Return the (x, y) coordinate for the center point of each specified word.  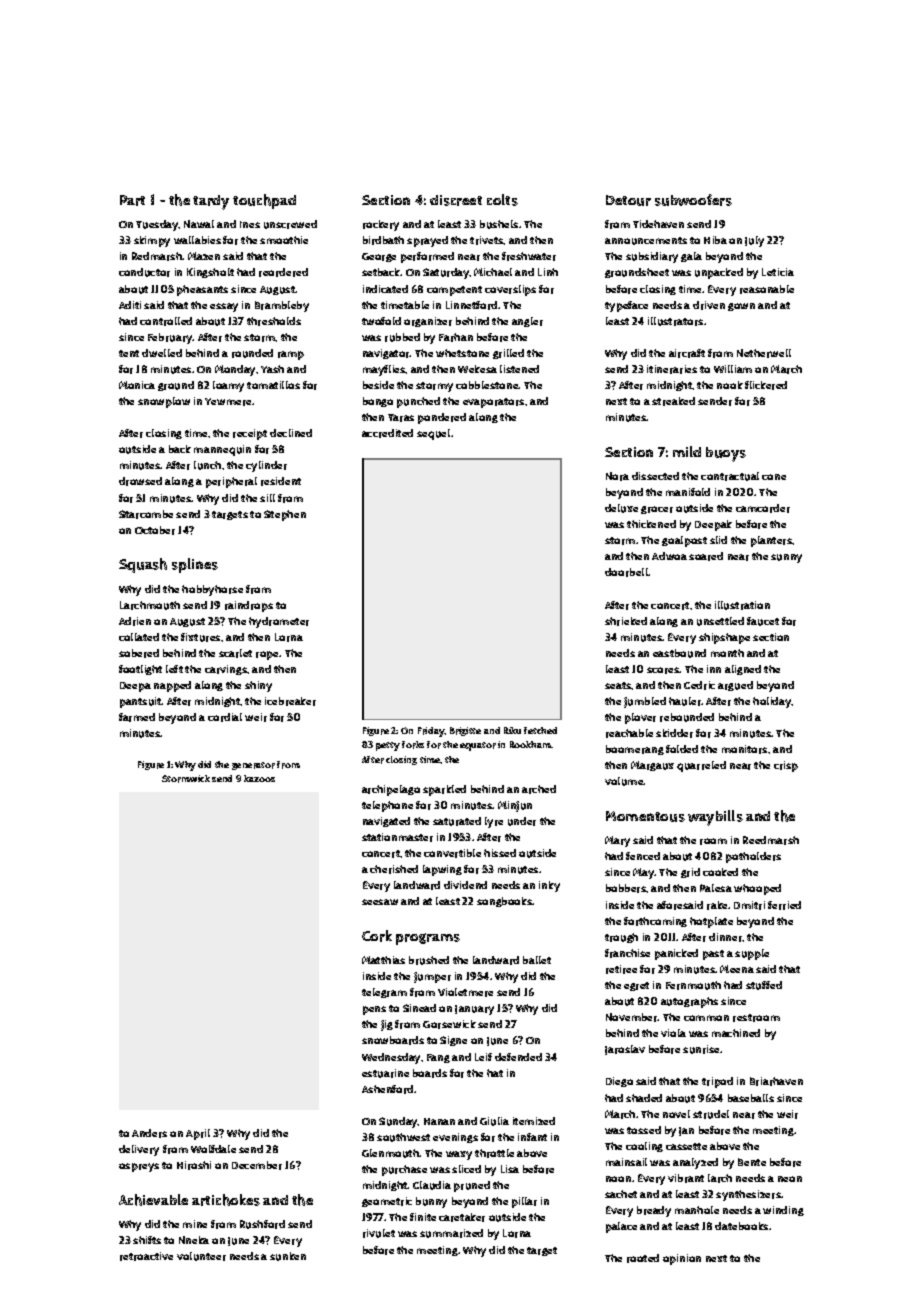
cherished (394, 869)
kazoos (259, 778)
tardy (211, 202)
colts (502, 200)
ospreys (139, 1167)
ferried (784, 905)
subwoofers (693, 200)
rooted (643, 1258)
